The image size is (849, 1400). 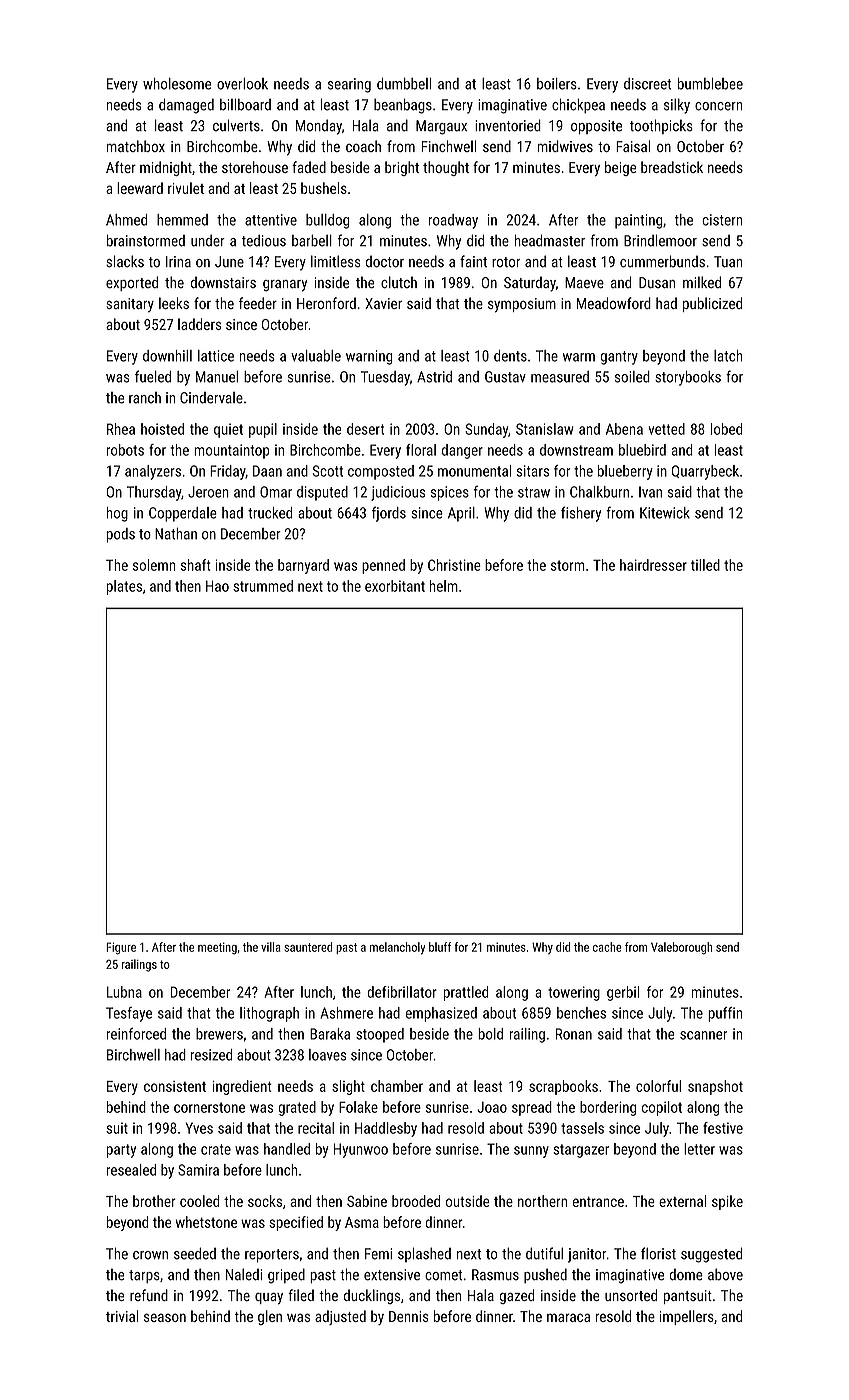 What do you see at coordinates (165, 1317) in the image?
I see `season` at bounding box center [165, 1317].
